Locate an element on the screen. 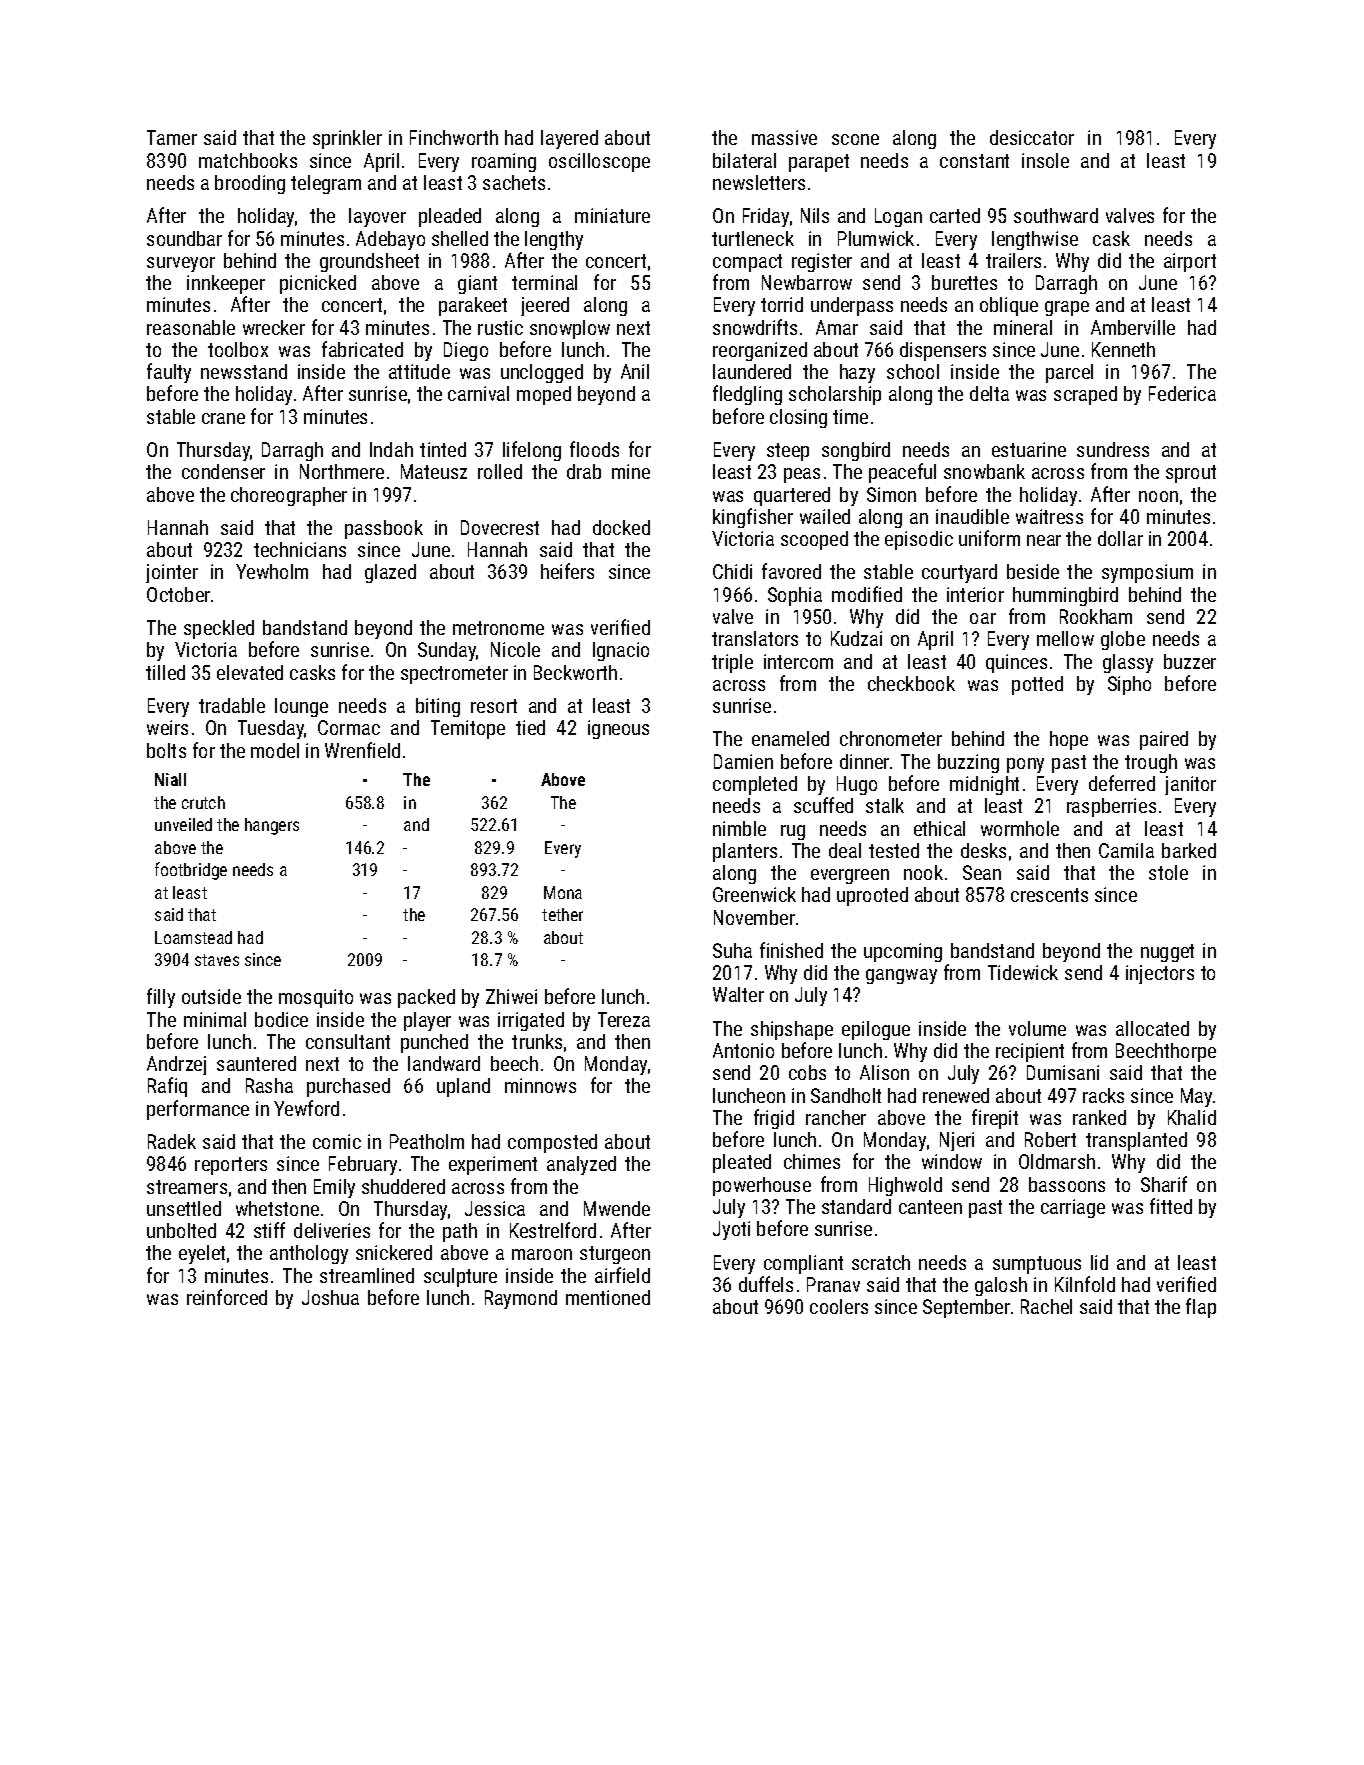 Image resolution: width=1364 pixels, height=1765 pixels. pony is located at coordinates (1025, 765).
